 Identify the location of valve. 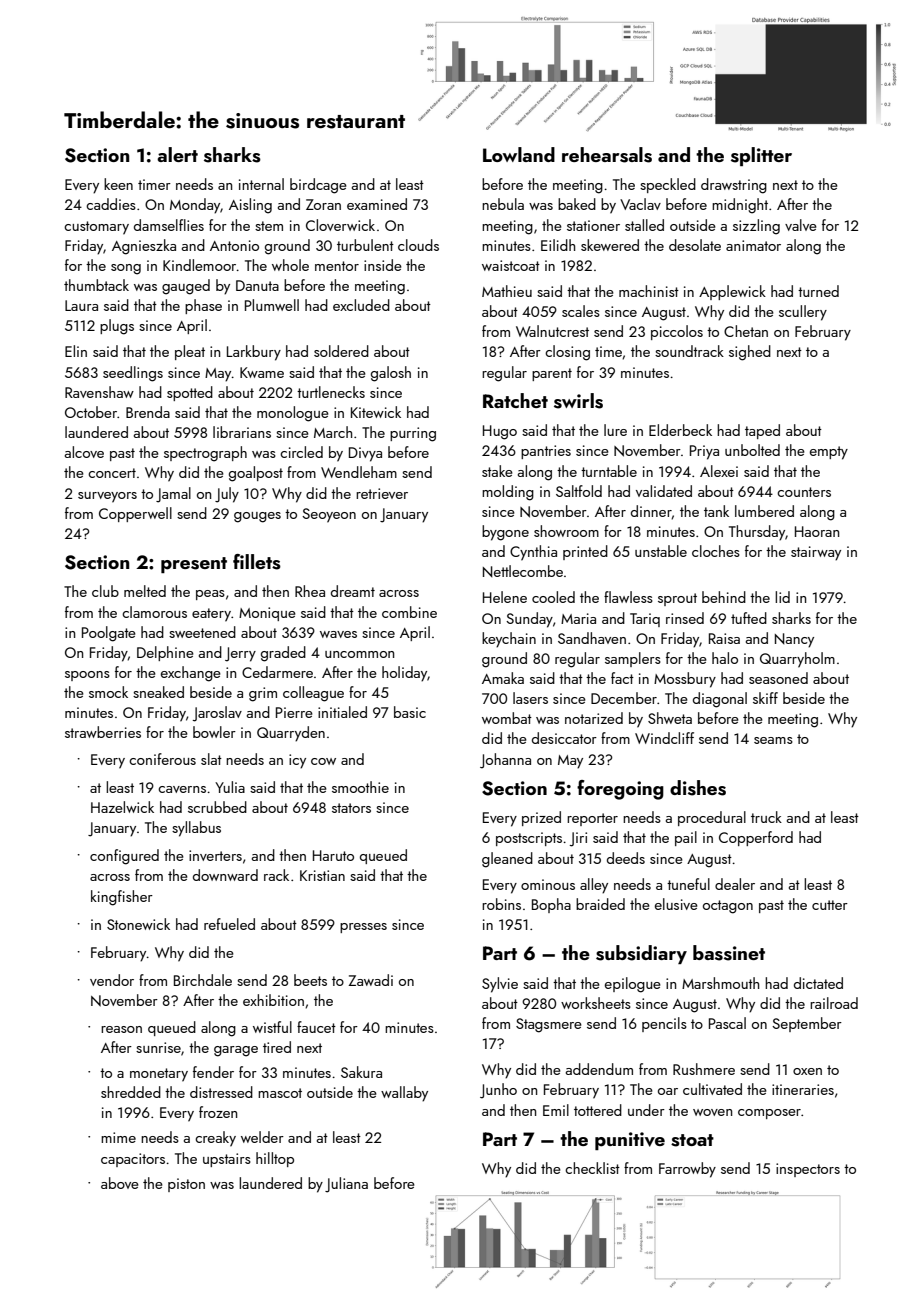
(801, 225).
